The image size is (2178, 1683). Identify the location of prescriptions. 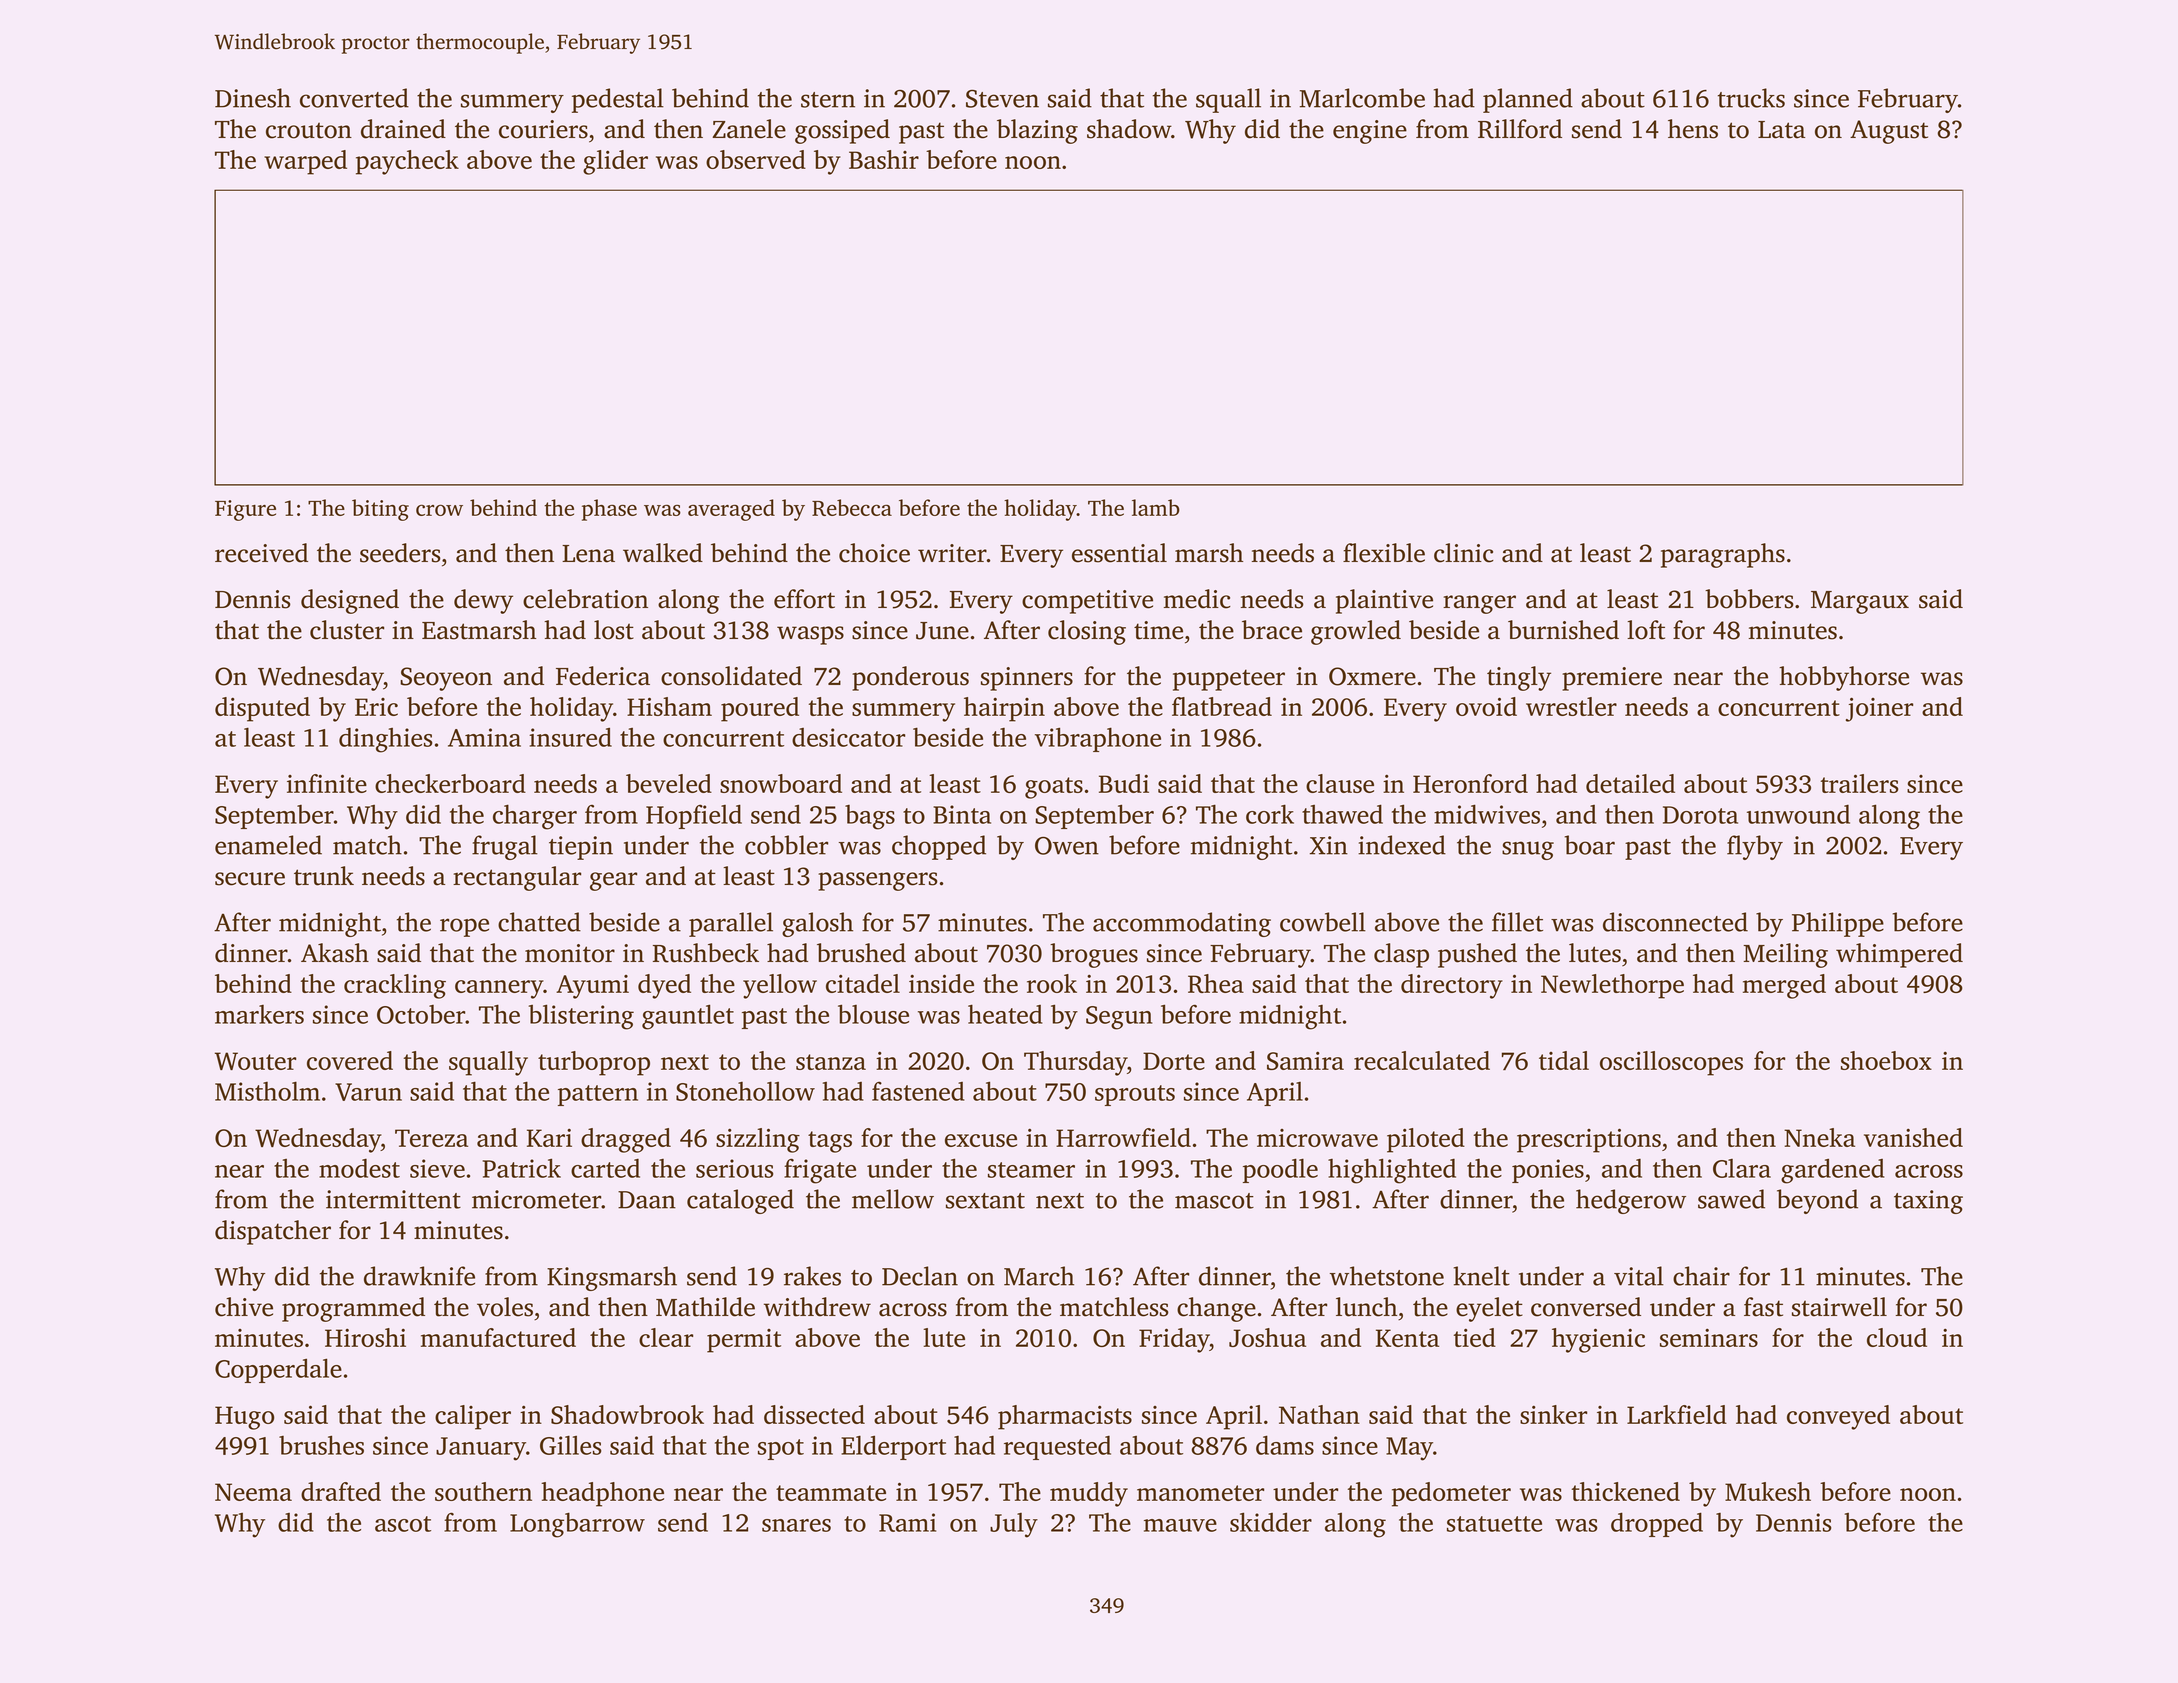
(1589, 1140).
